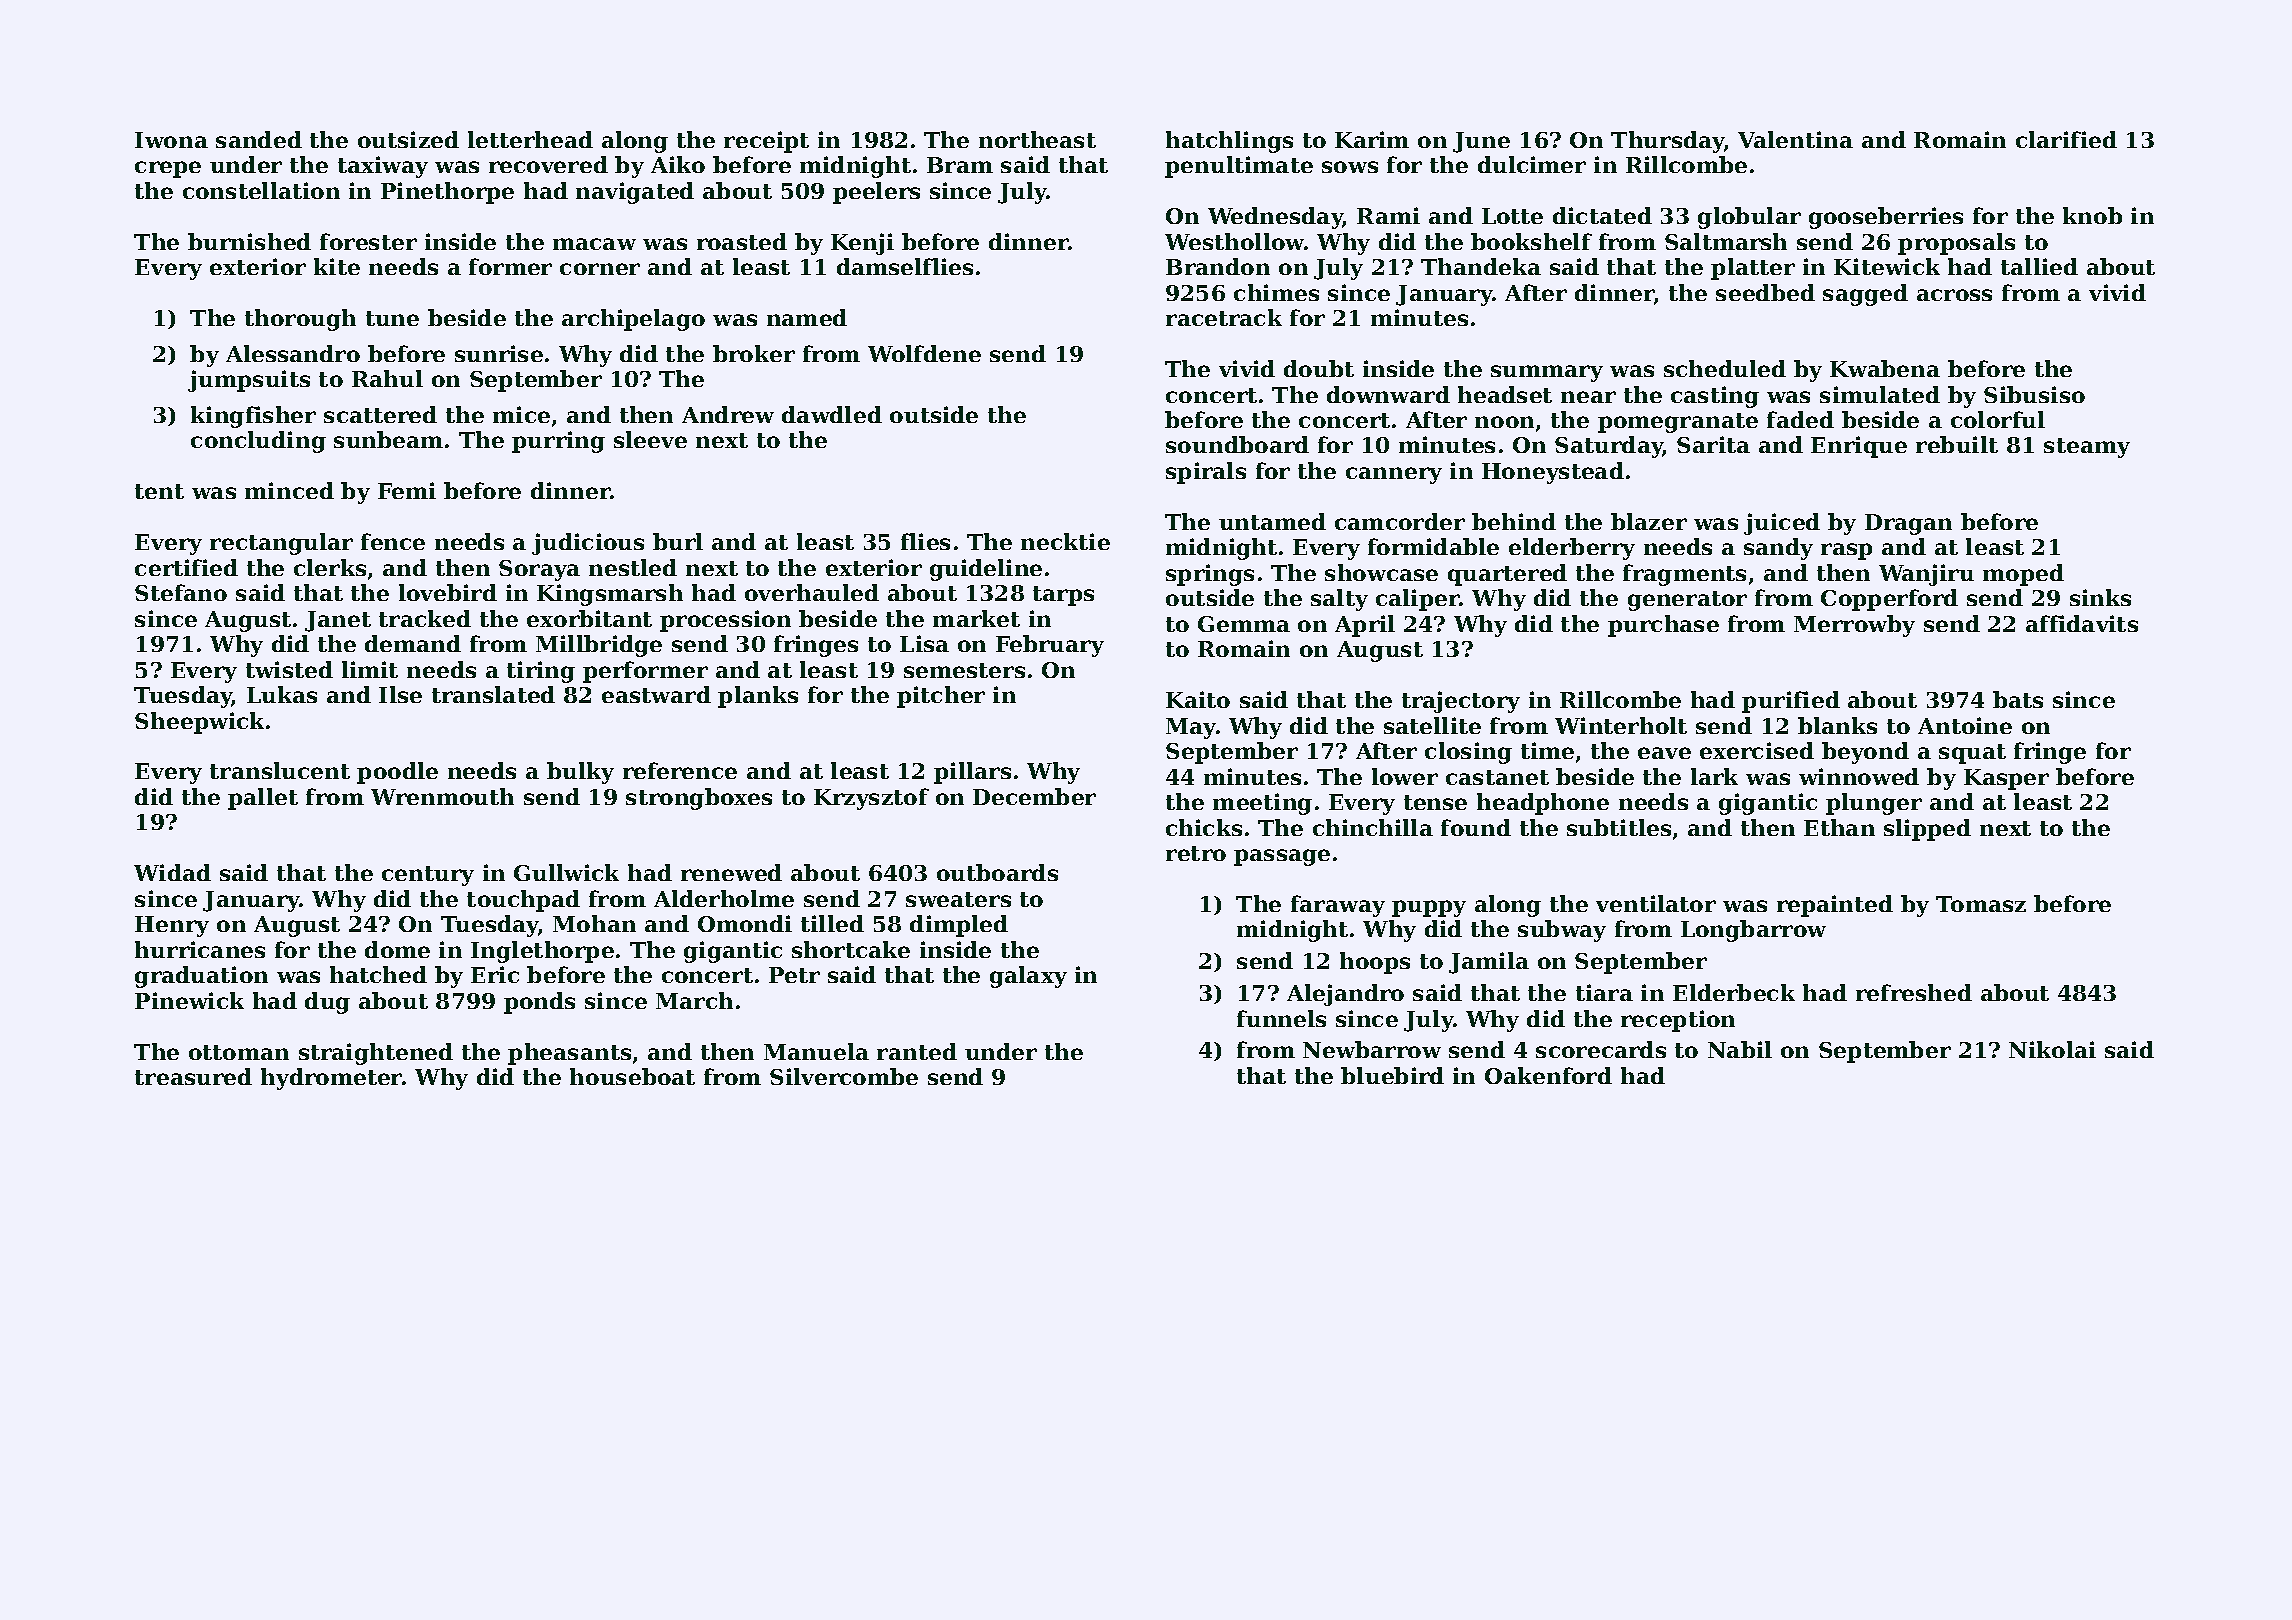  I want to click on strongboxes, so click(699, 799).
